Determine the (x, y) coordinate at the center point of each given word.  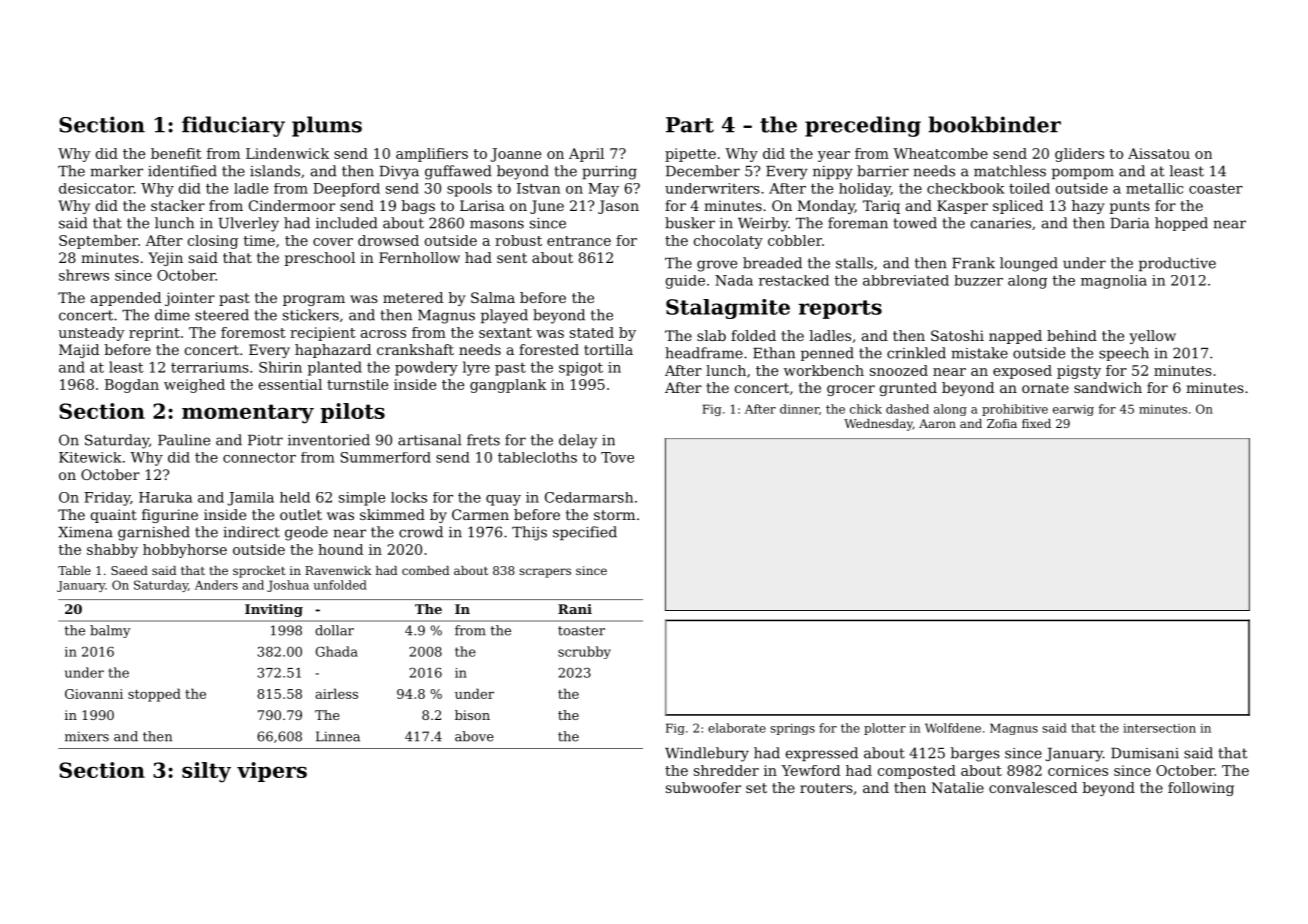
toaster (581, 631)
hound (340, 549)
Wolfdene (953, 728)
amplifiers (432, 155)
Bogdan (132, 386)
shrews (84, 275)
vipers (272, 772)
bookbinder (994, 124)
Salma (493, 297)
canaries (1001, 223)
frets (483, 440)
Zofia (1002, 423)
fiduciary (233, 126)
